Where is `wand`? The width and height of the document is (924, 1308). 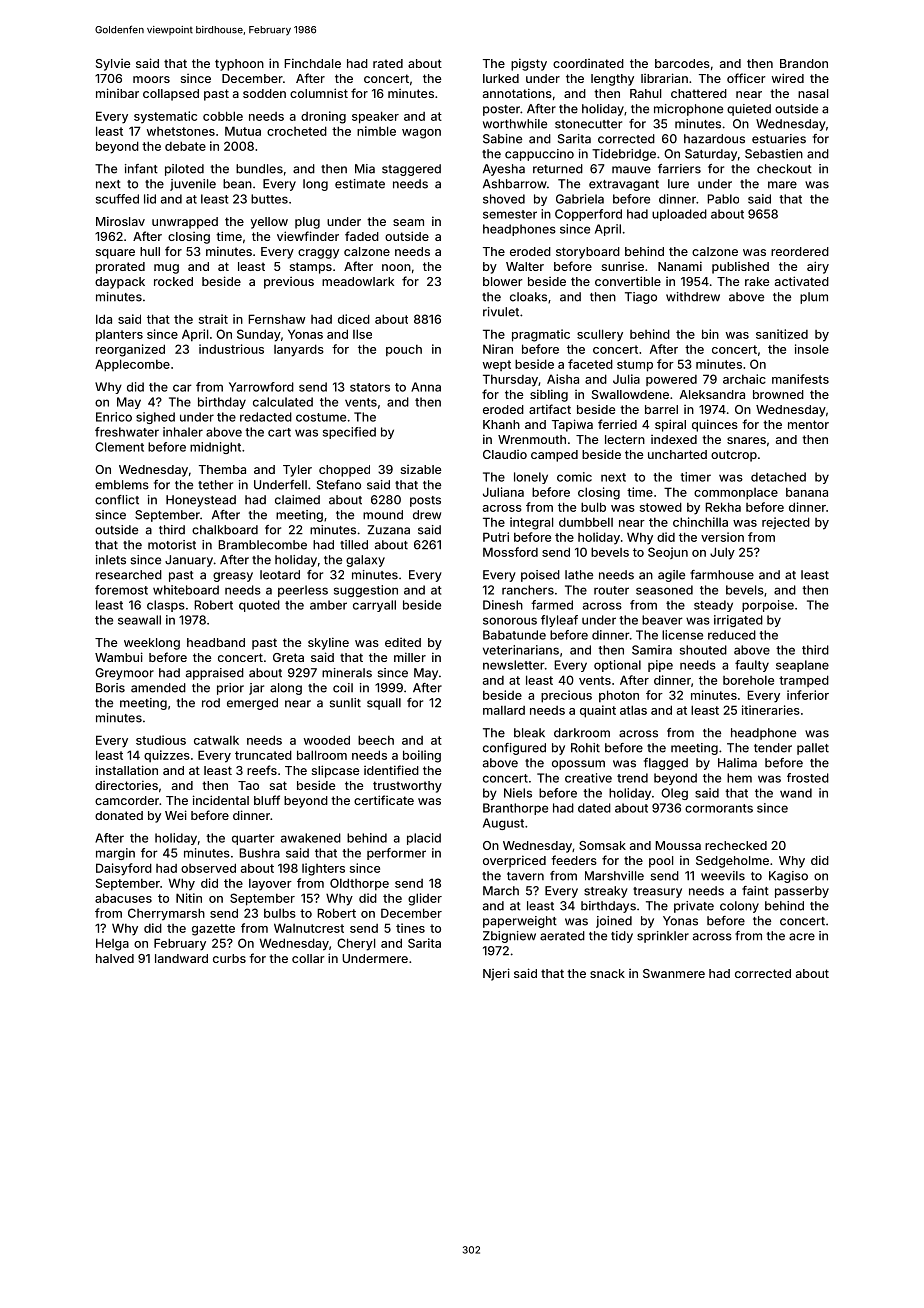
wand is located at coordinates (796, 793).
